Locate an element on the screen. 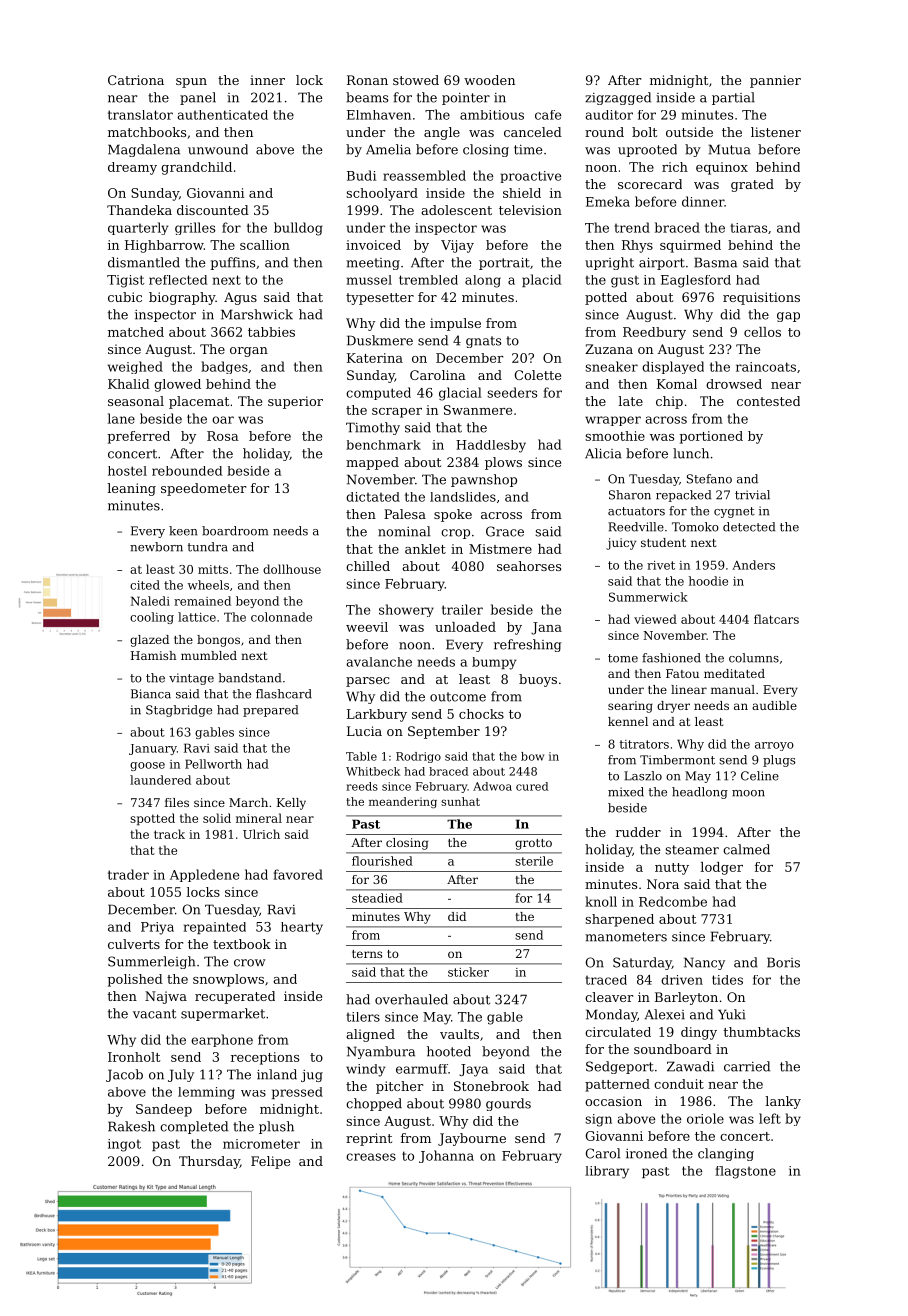 Image resolution: width=908 pixels, height=1316 pixels. Zawadi is located at coordinates (690, 1066).
